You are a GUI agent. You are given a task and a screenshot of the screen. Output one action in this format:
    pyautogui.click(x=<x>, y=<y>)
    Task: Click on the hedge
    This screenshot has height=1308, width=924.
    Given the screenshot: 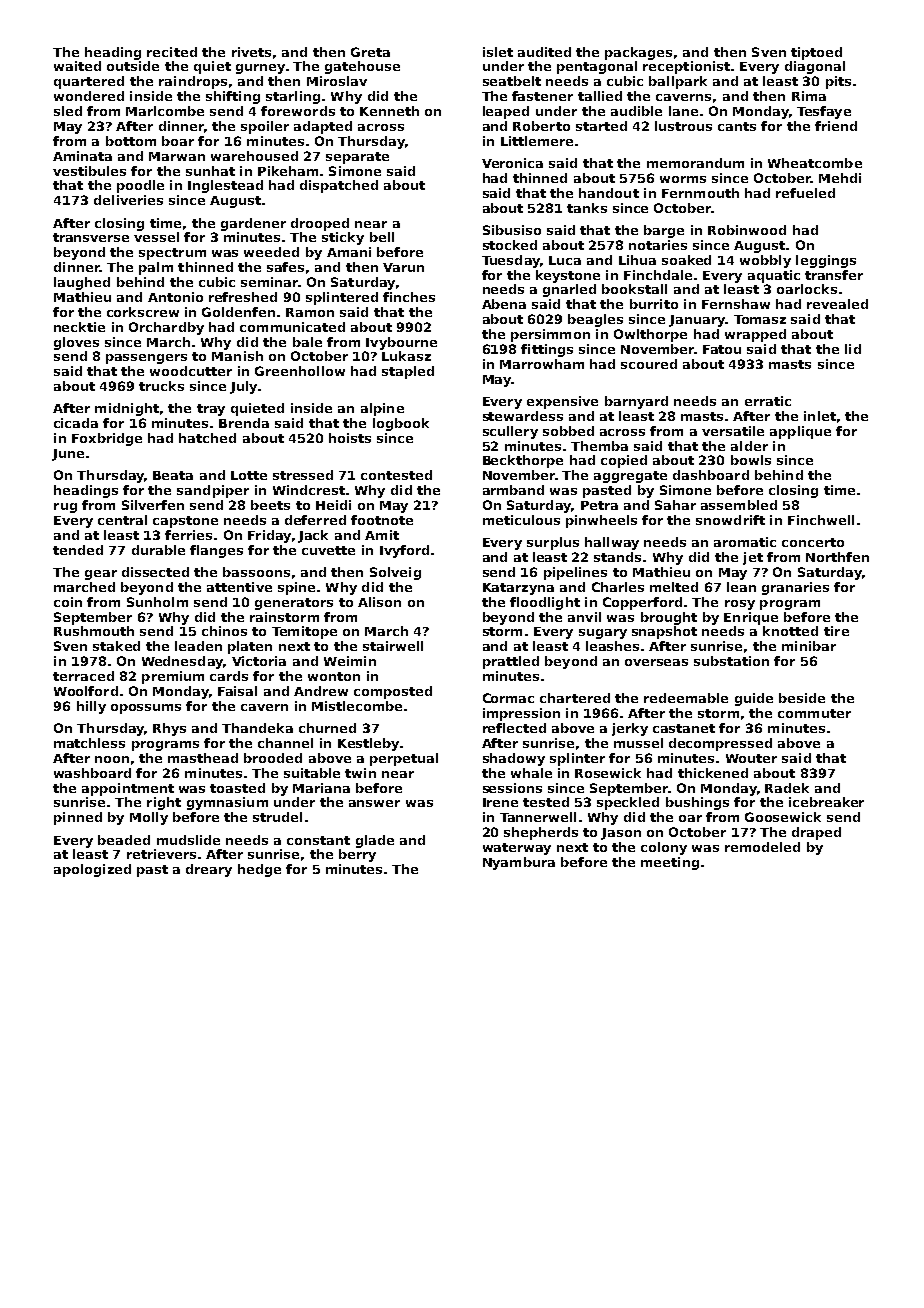 What is the action you would take?
    pyautogui.click(x=259, y=870)
